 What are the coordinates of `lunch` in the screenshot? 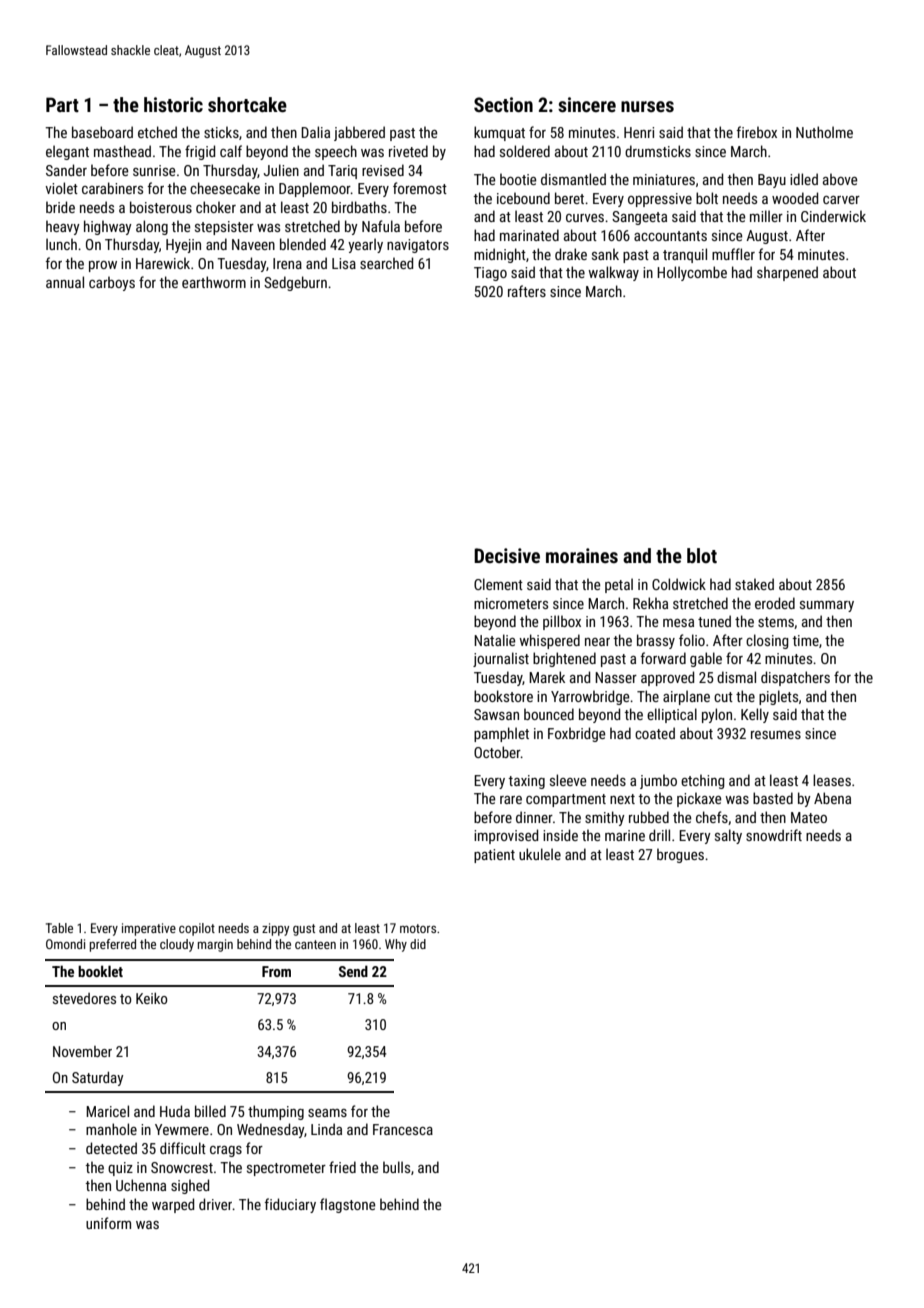 It's located at (61, 244).
